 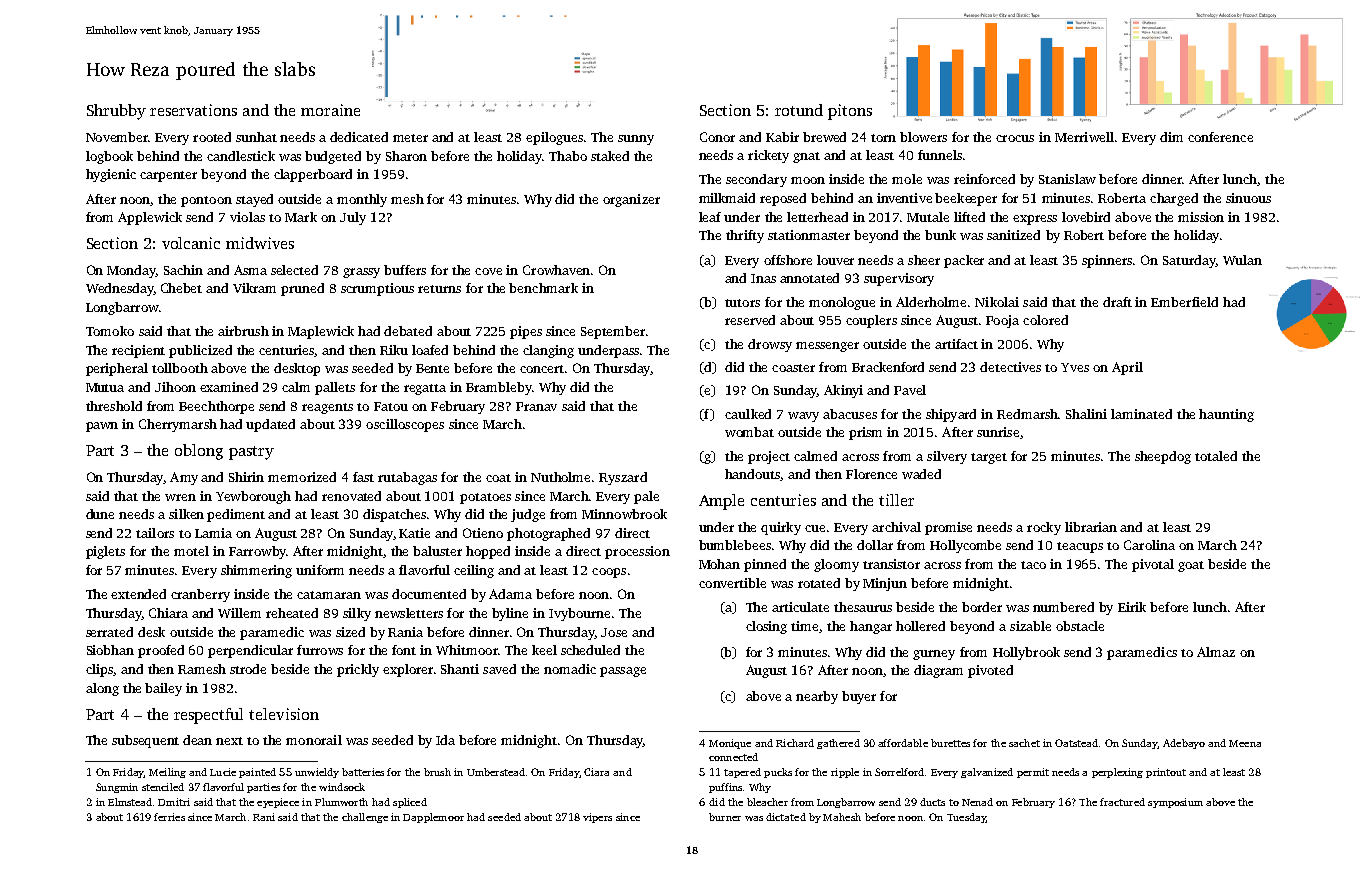 I want to click on rotund, so click(x=799, y=110).
